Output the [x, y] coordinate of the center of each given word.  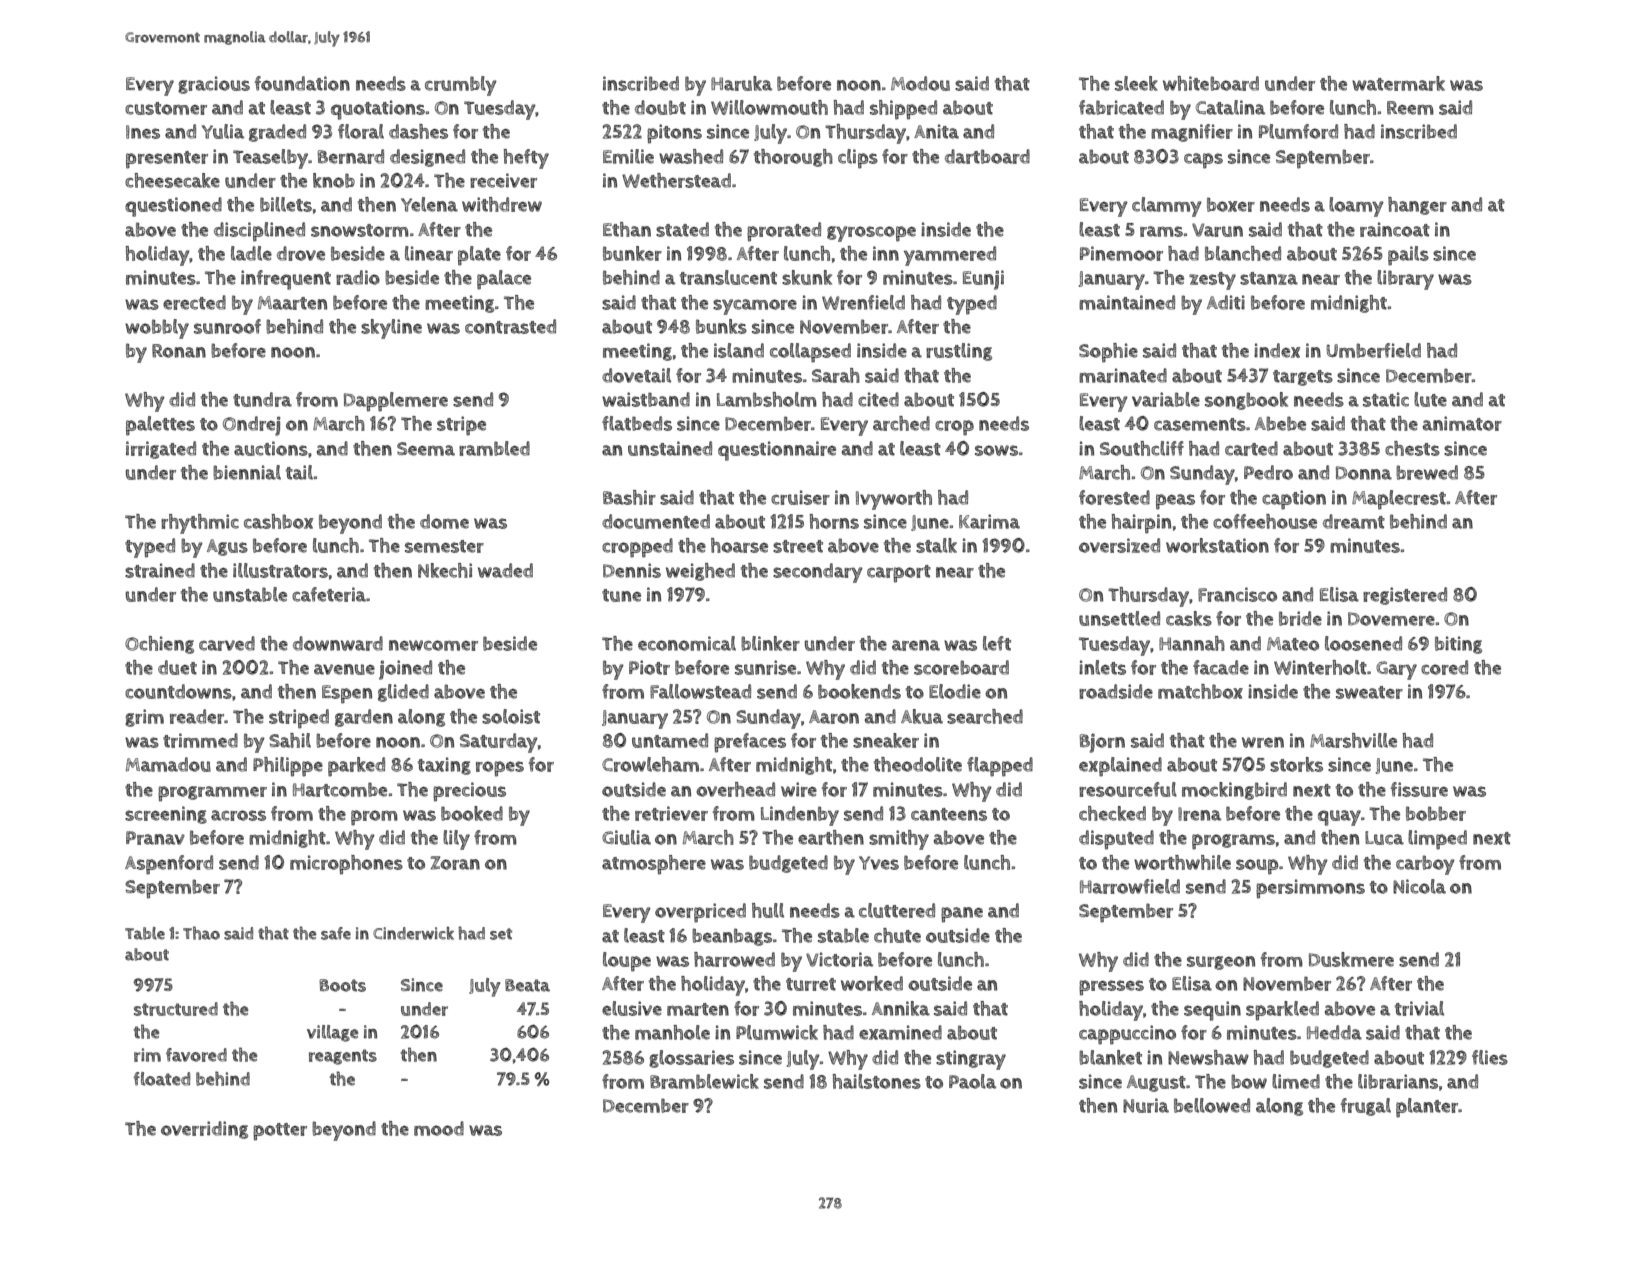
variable [1166, 399]
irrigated [161, 450]
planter [1427, 1108]
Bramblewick [704, 1081]
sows [996, 450]
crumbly [461, 86]
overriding [204, 1130]
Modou [920, 83]
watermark [1398, 83]
